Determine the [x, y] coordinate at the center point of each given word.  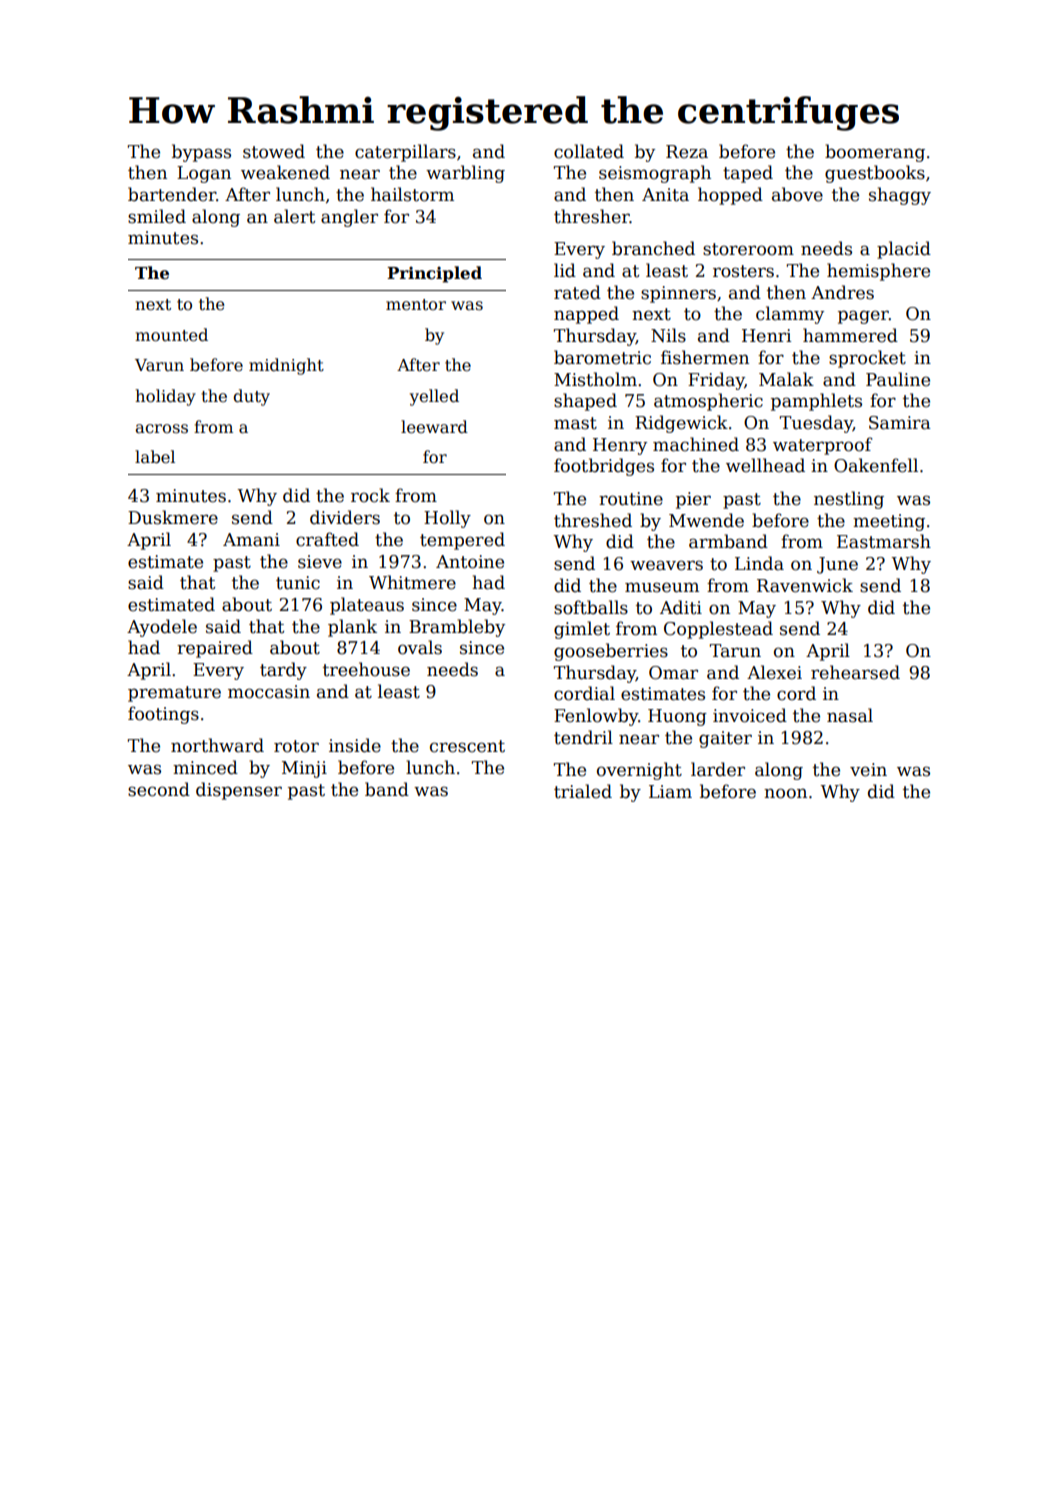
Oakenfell [876, 465]
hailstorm [412, 194]
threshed [593, 520]
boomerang [875, 153]
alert [294, 216]
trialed [583, 791]
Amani [251, 540]
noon [785, 793]
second [159, 789]
